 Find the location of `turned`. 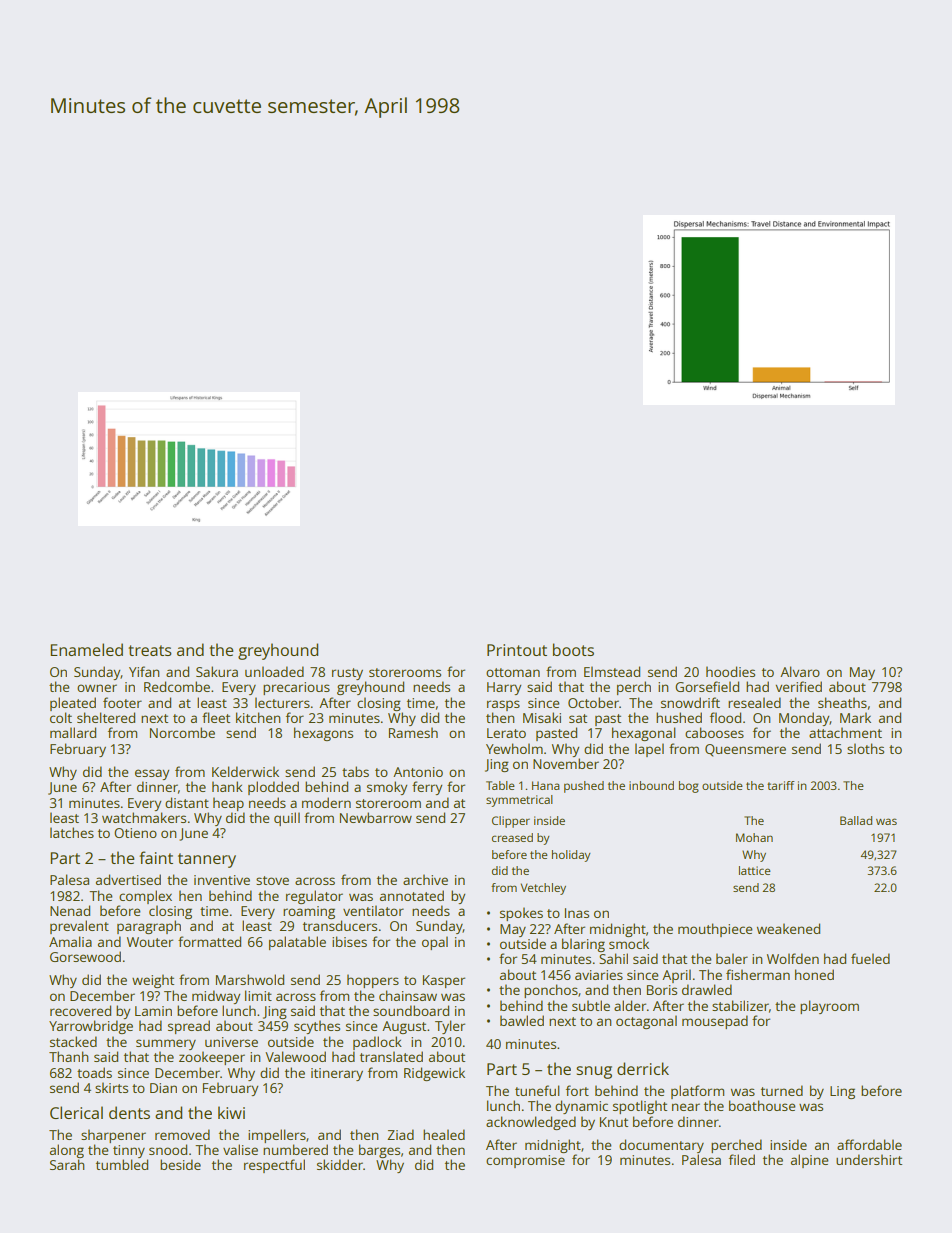

turned is located at coordinates (782, 1090).
